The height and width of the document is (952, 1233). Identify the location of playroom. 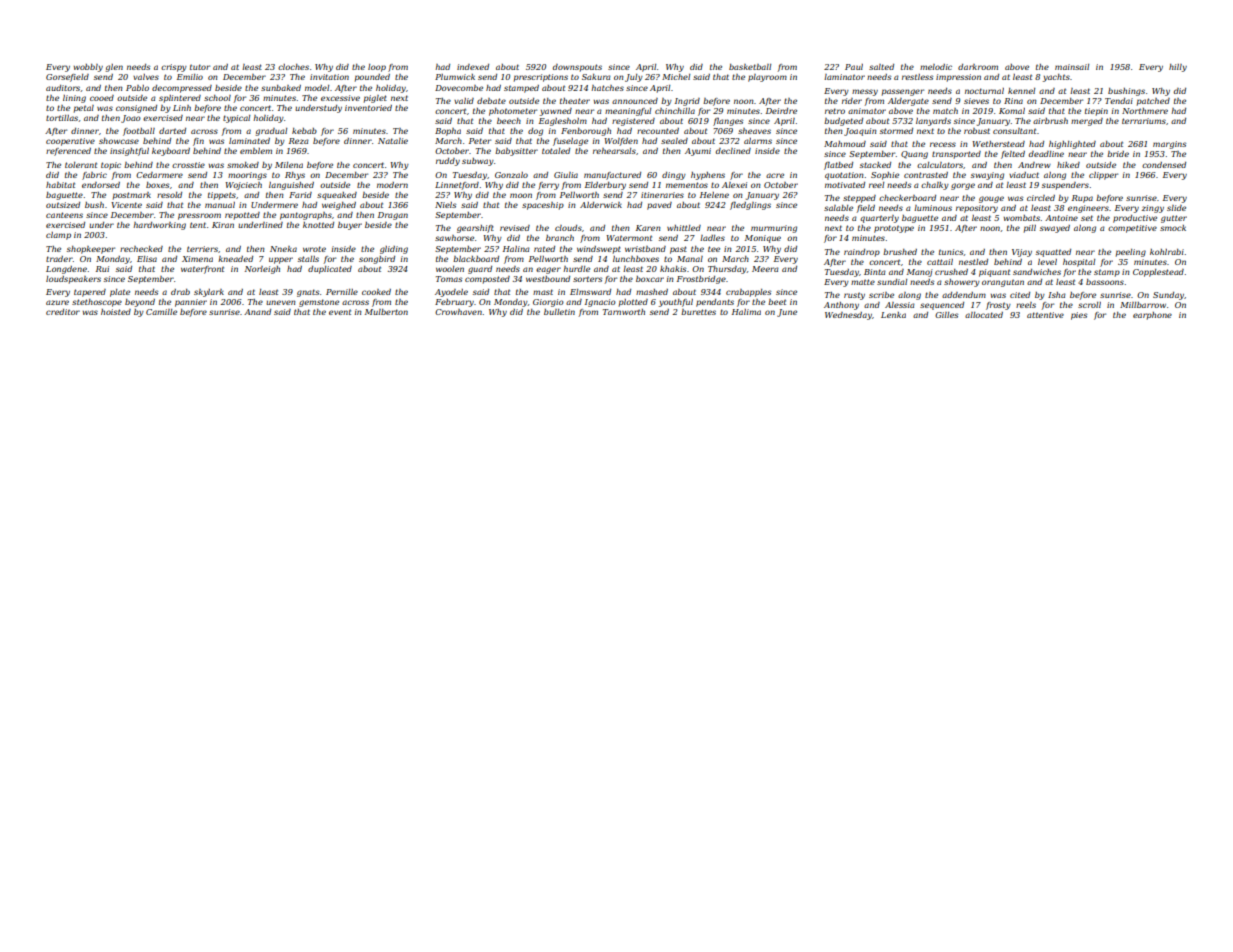
(767, 78).
